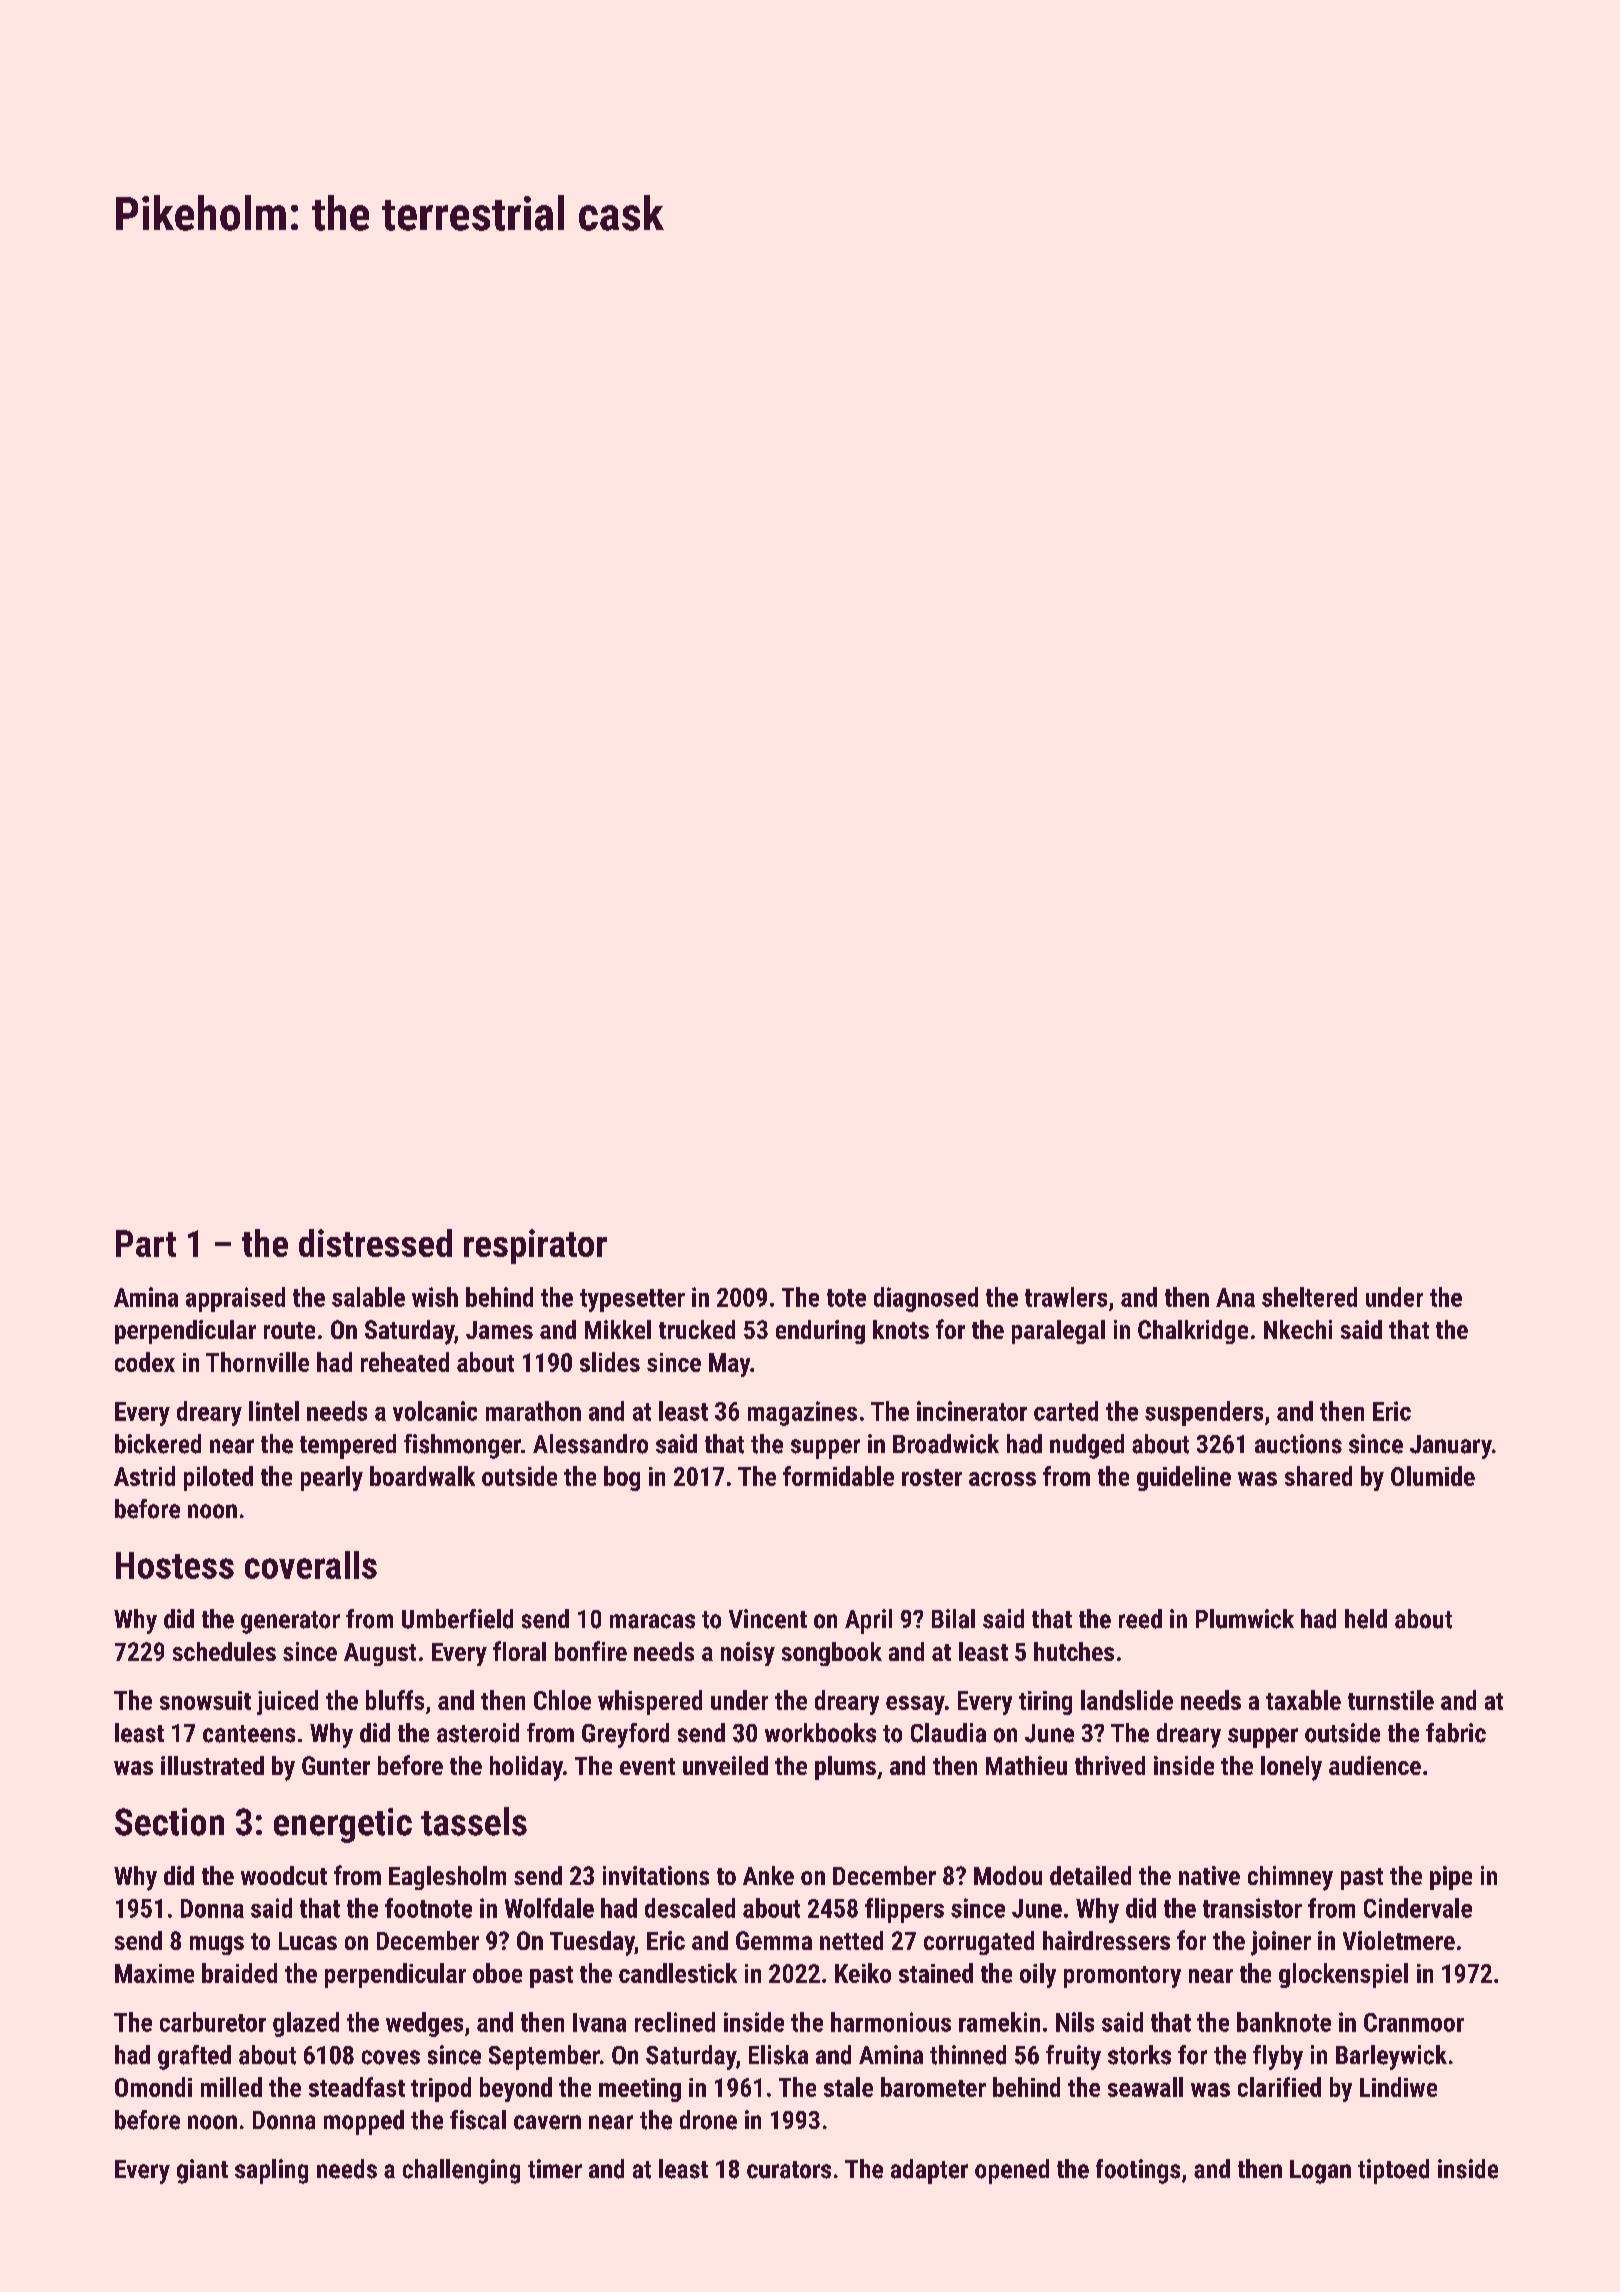 The image size is (1620, 2292). What do you see at coordinates (202, 2171) in the page?
I see `giant` at bounding box center [202, 2171].
